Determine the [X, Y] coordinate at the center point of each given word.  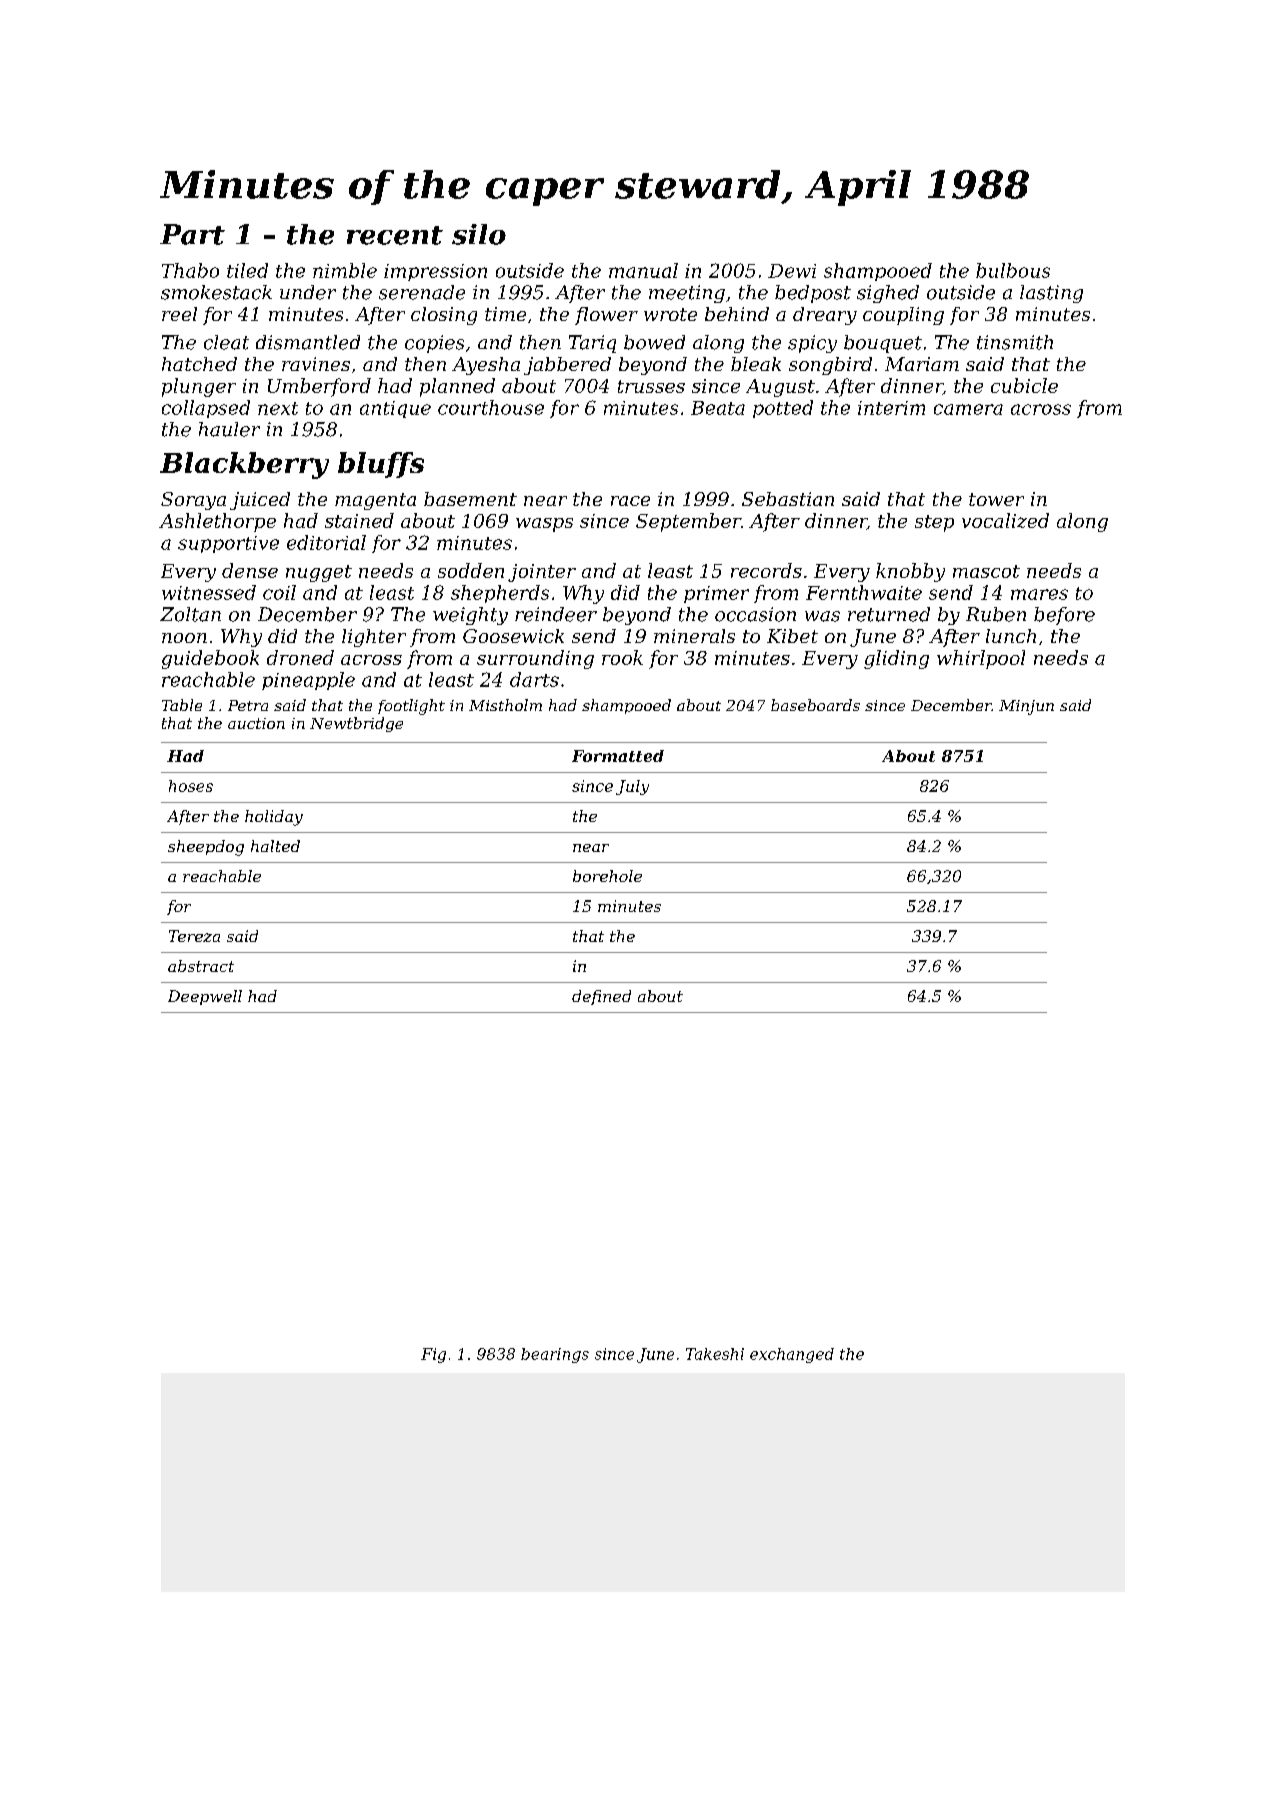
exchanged [792, 1355]
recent [395, 235]
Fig [433, 1355]
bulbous [1013, 270]
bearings [555, 1355]
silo [479, 234]
